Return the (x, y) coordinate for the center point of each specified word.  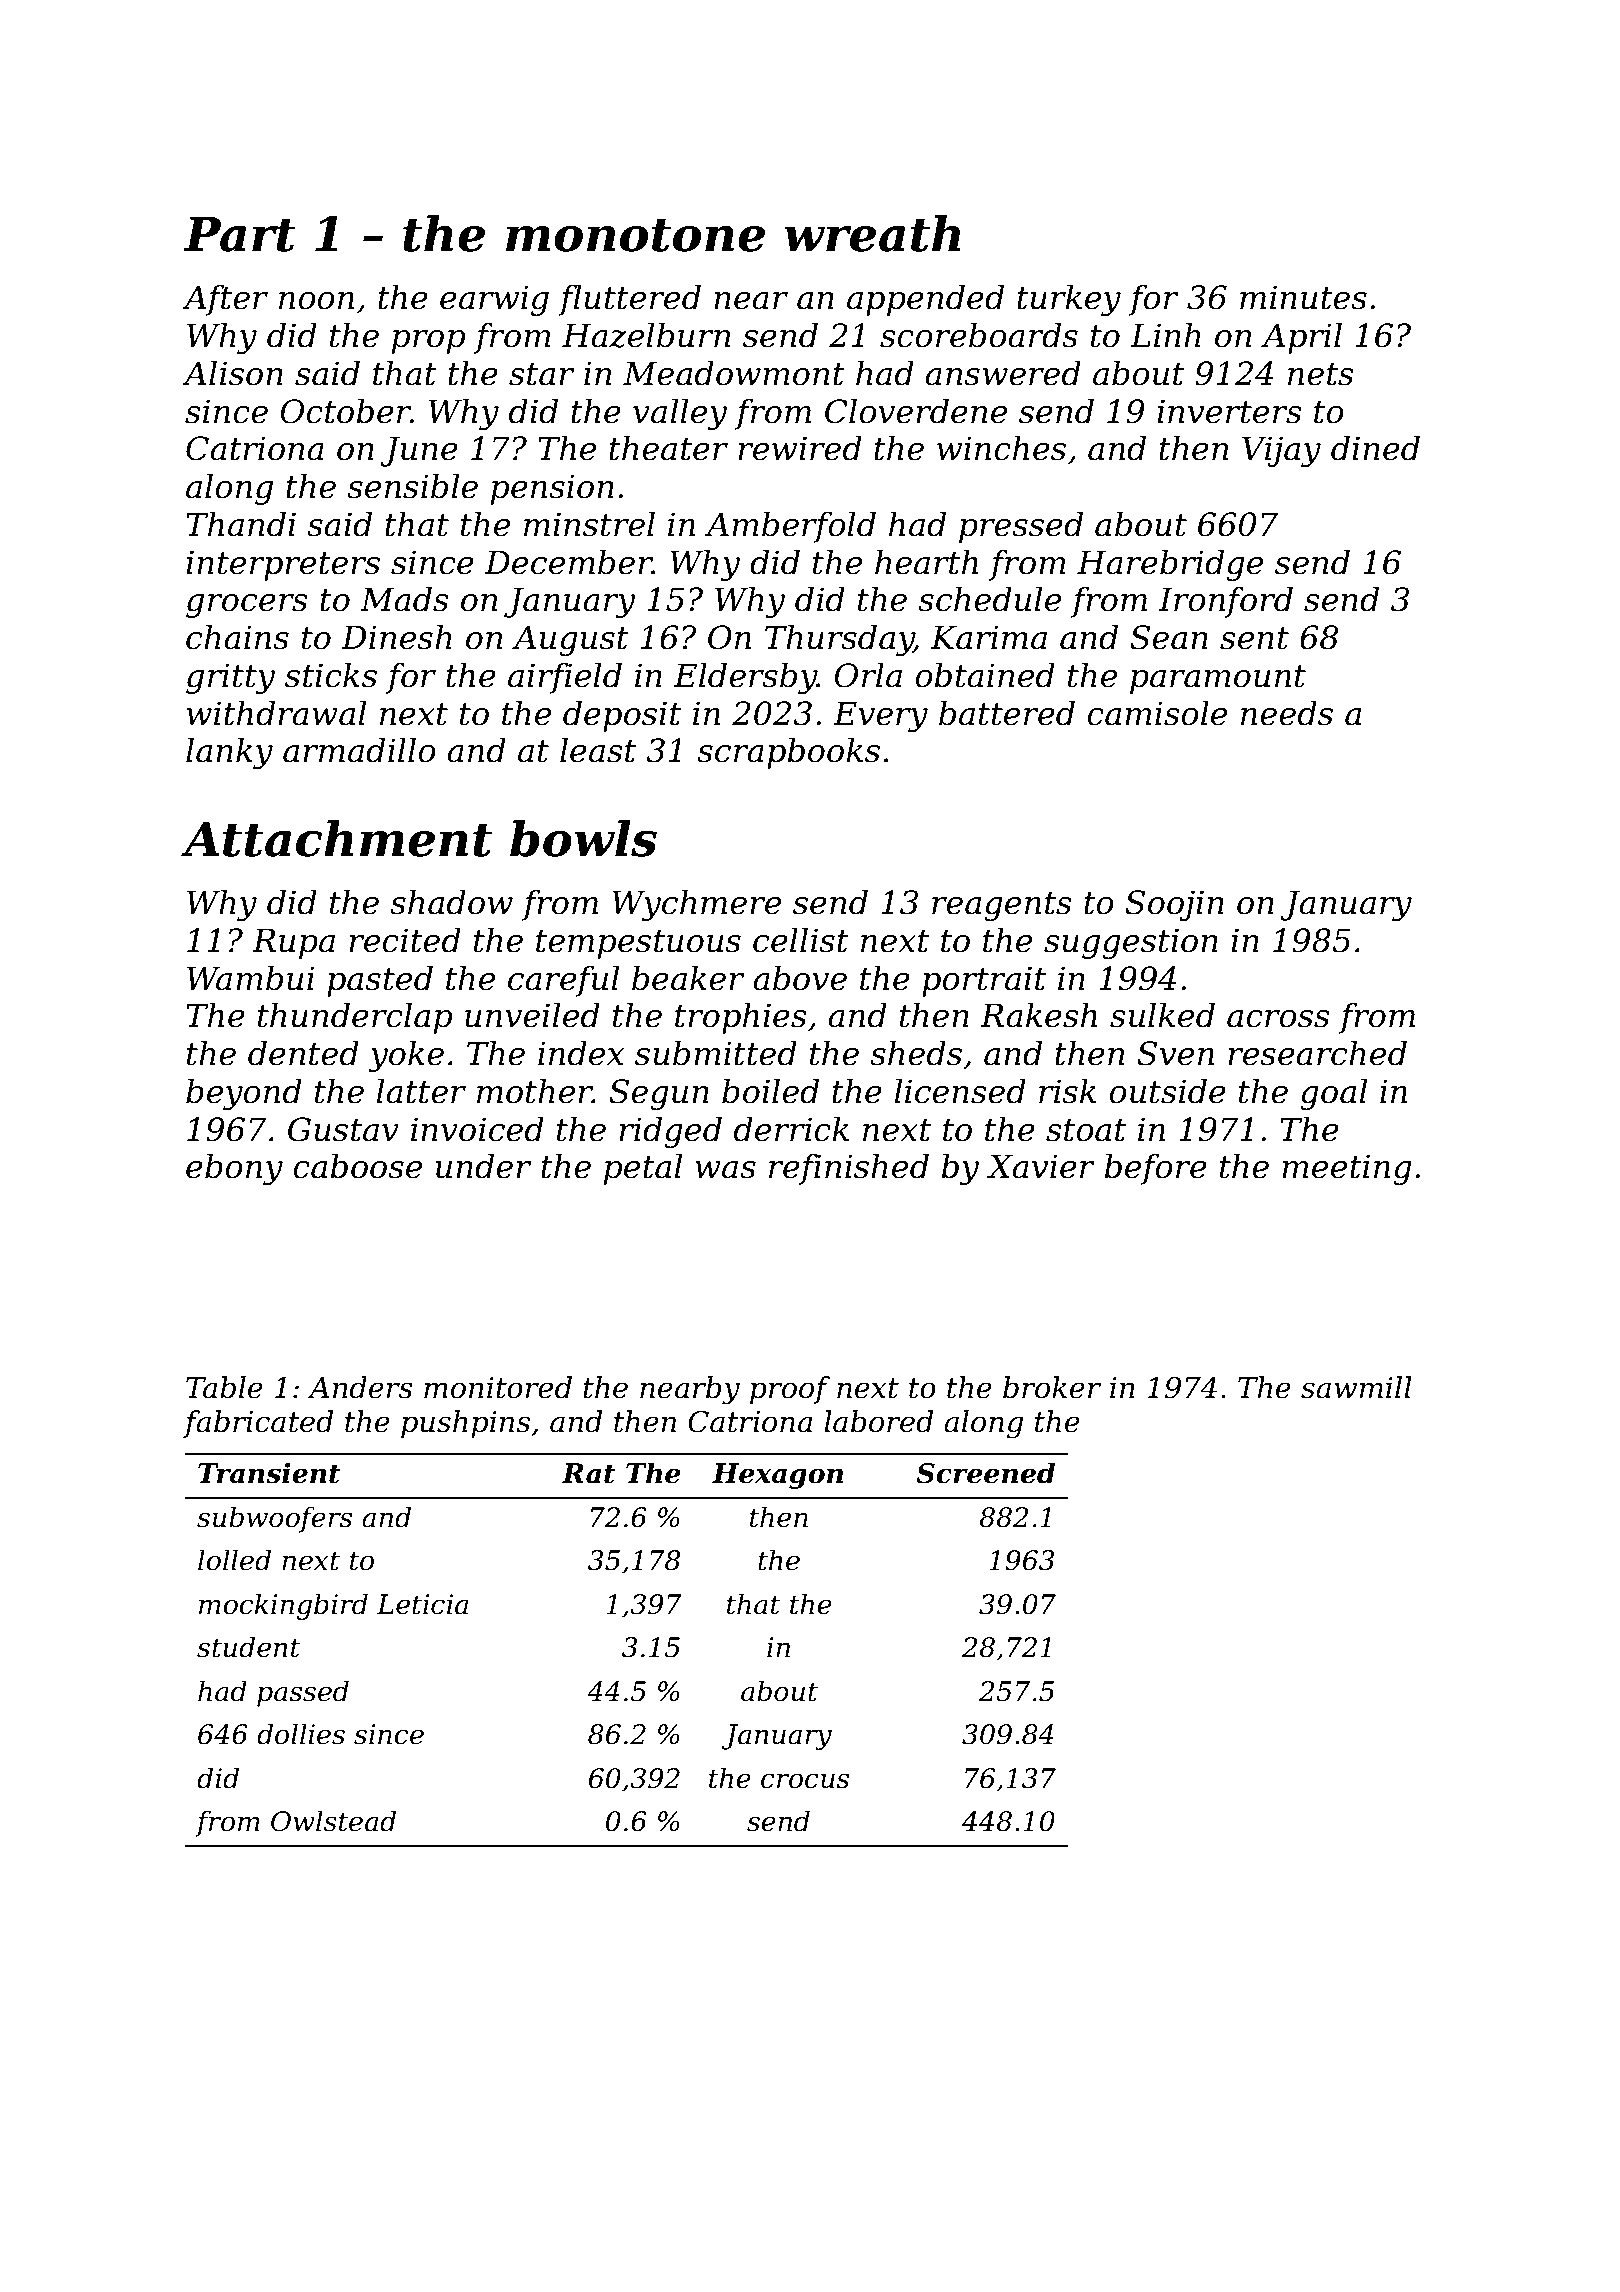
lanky (229, 753)
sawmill (1356, 1387)
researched (1317, 1053)
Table (224, 1387)
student (248, 1647)
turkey (1069, 300)
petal (643, 1169)
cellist (801, 940)
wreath (872, 233)
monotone (635, 235)
